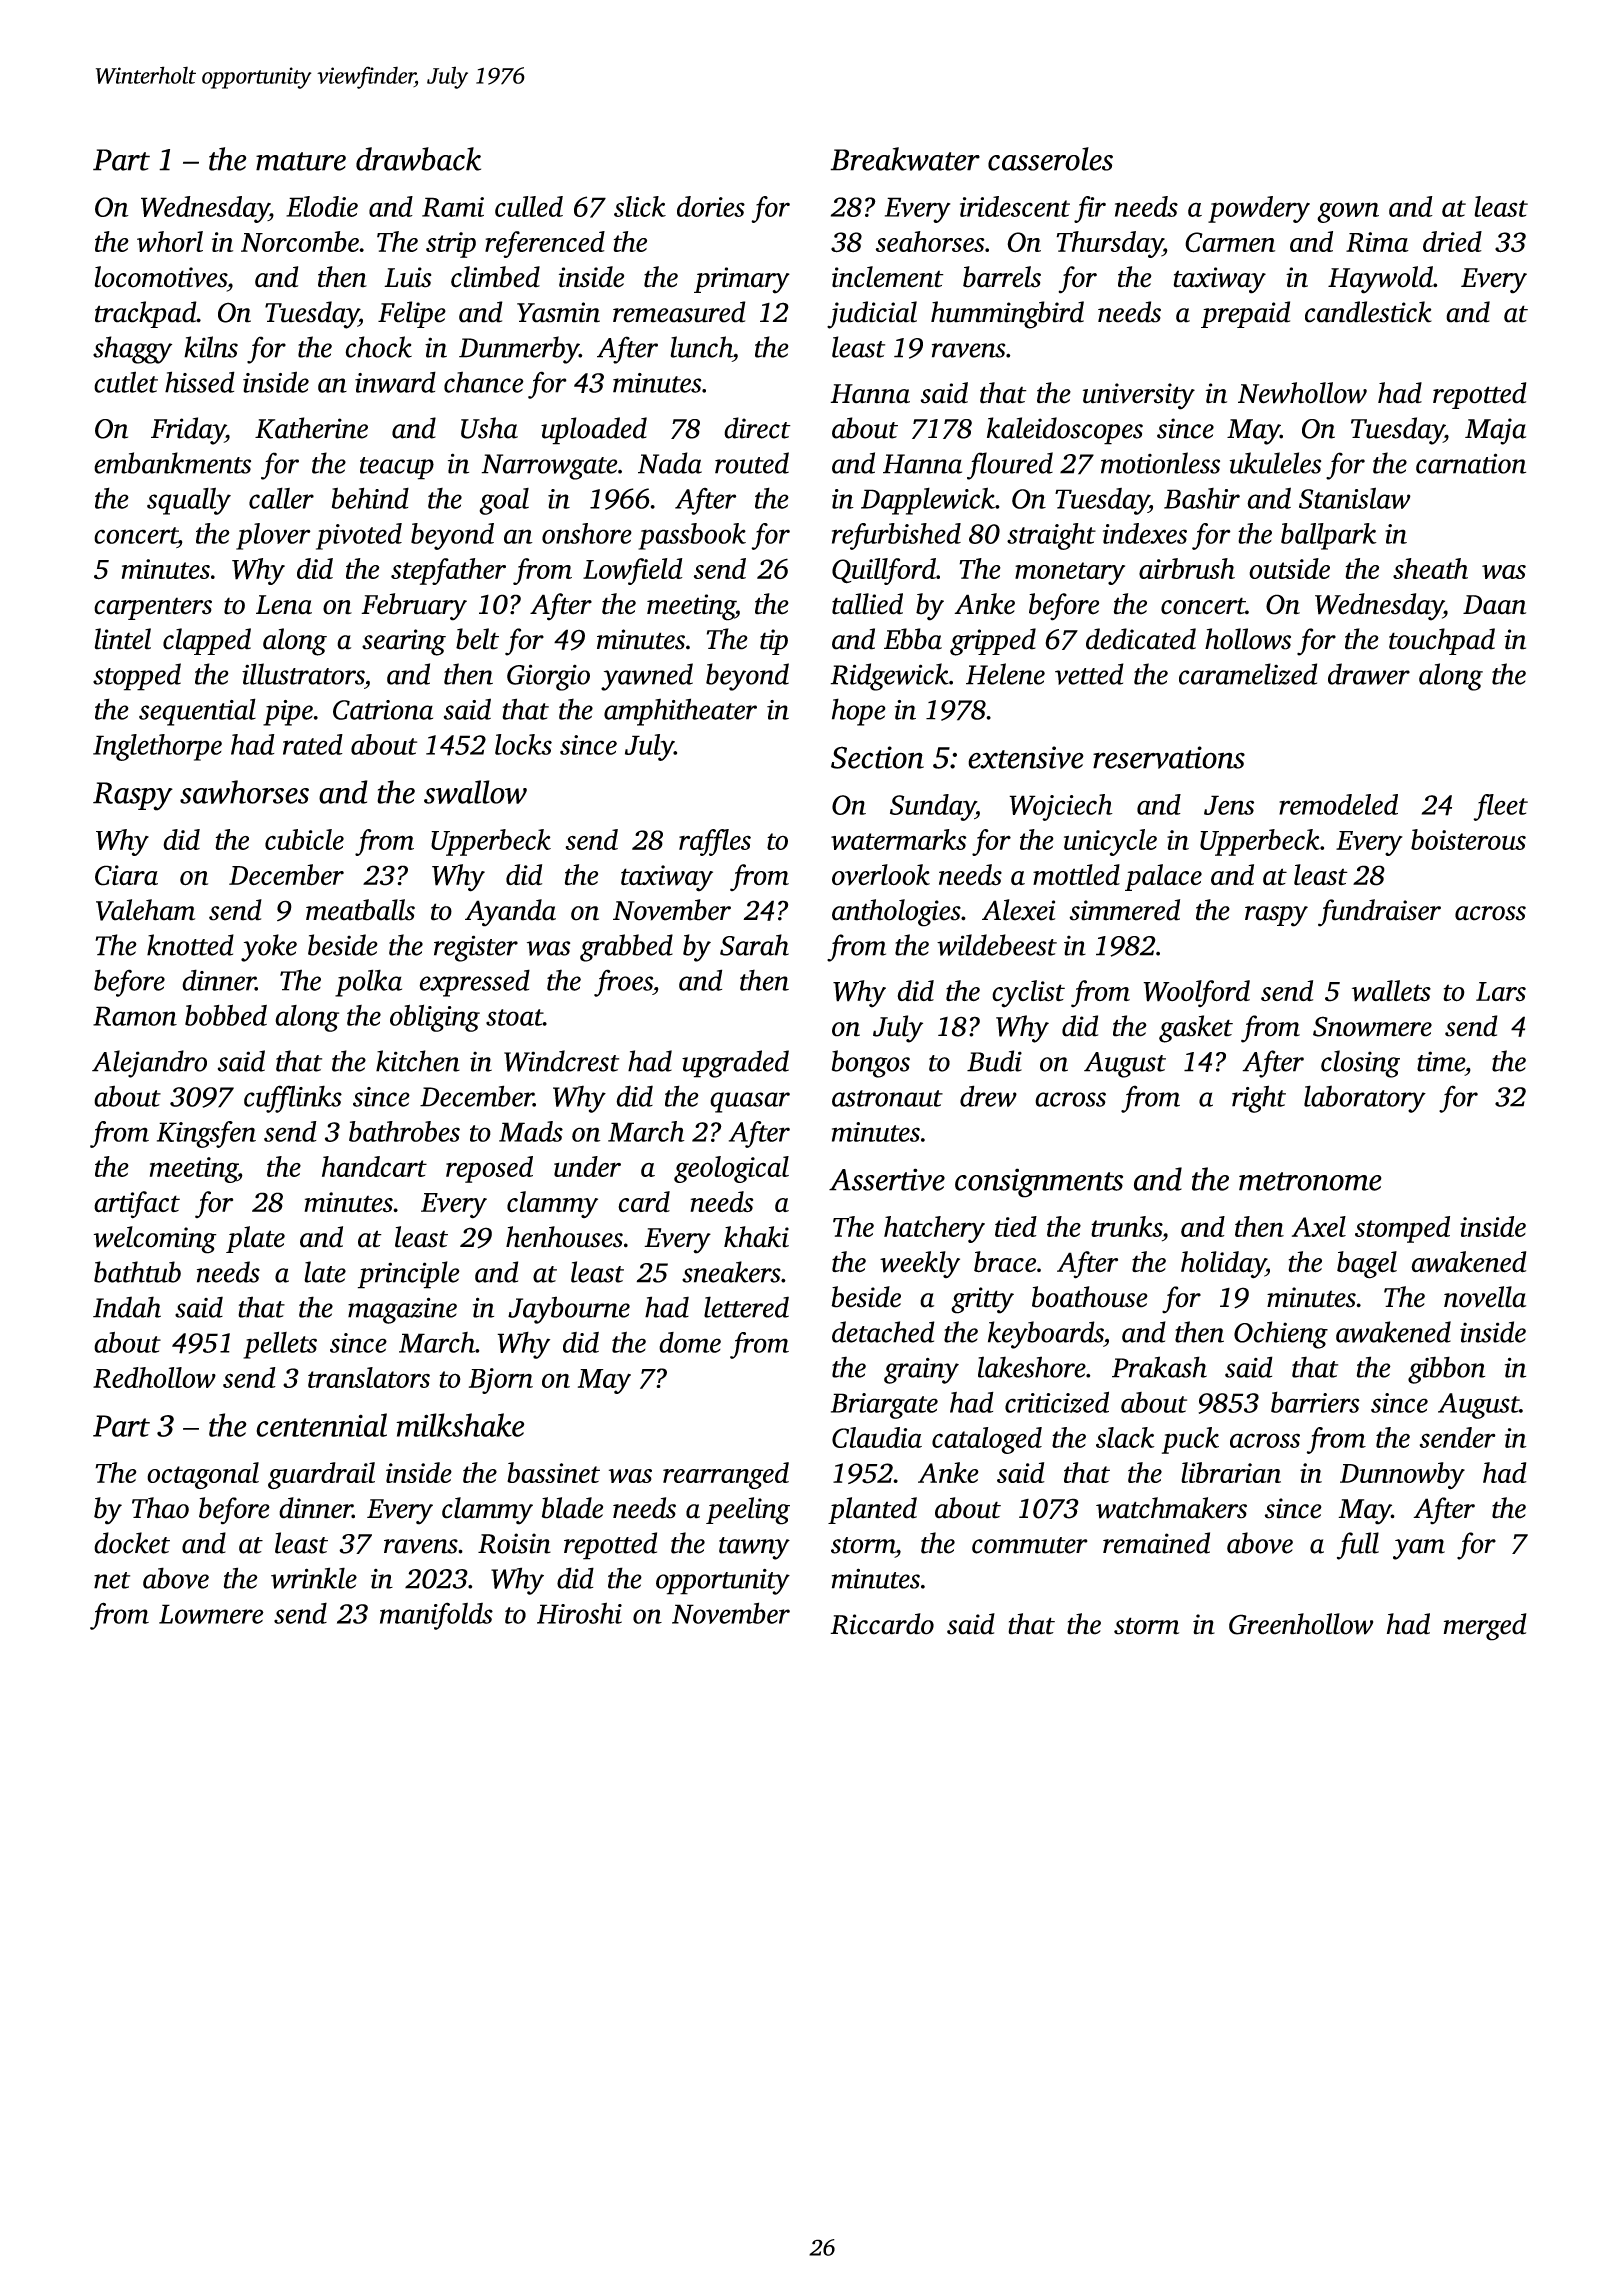  Describe the element at coordinates (1015, 206) in the page. I see `iridescent` at that location.
